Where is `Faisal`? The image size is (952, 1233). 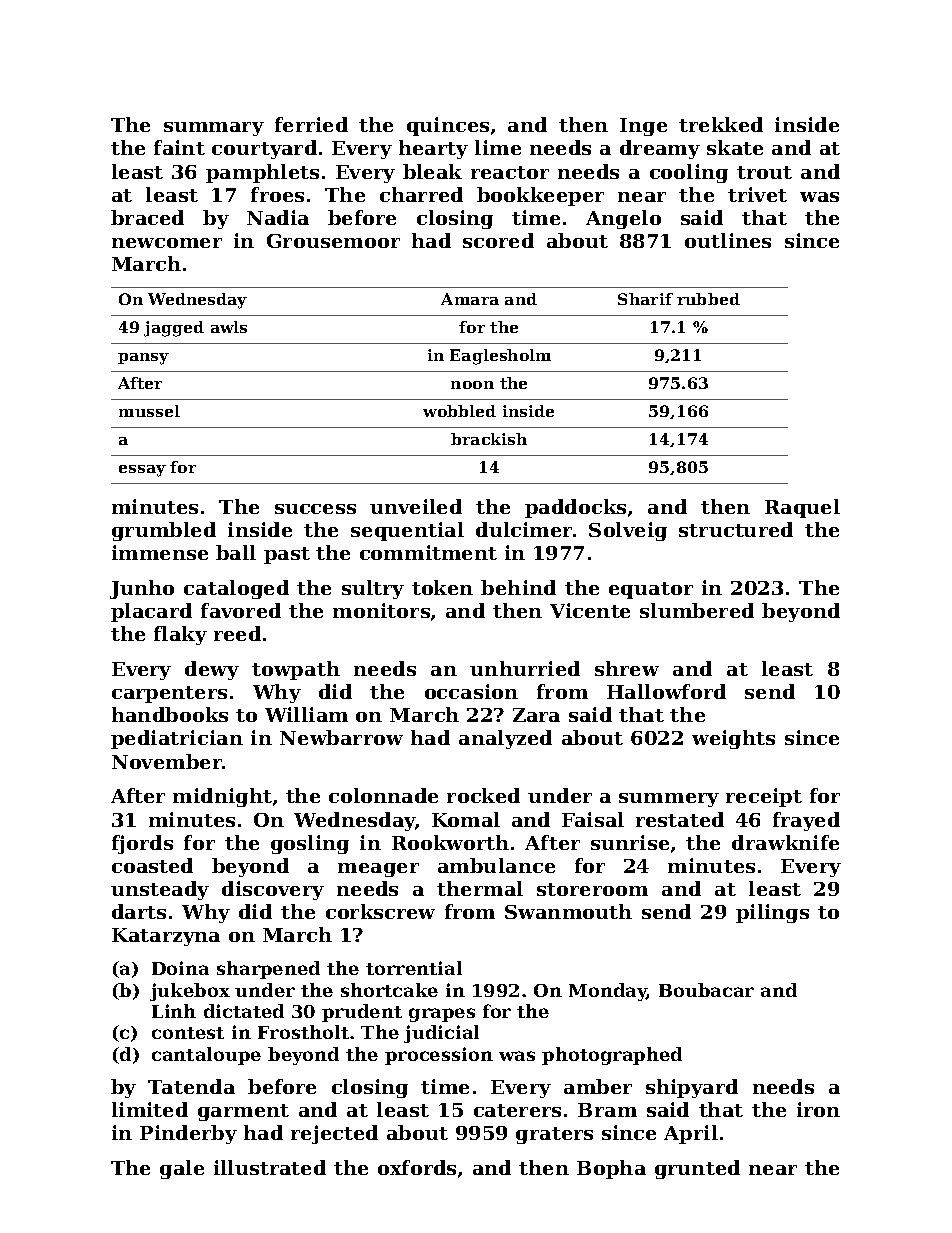
Faisal is located at coordinates (593, 819).
